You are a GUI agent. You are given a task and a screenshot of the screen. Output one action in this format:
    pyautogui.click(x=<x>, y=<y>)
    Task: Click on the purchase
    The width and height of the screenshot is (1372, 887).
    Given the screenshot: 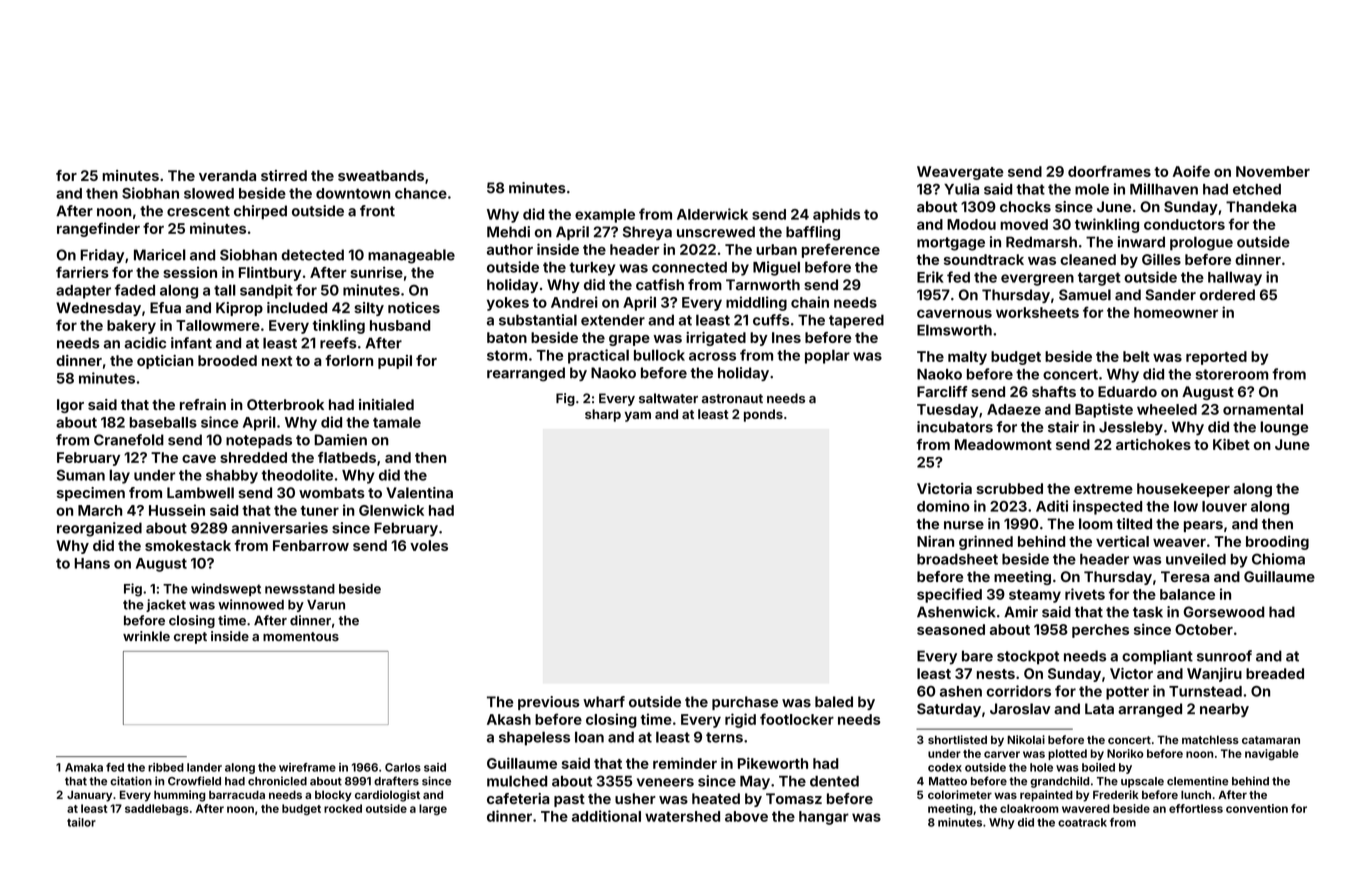 What is the action you would take?
    pyautogui.click(x=745, y=703)
